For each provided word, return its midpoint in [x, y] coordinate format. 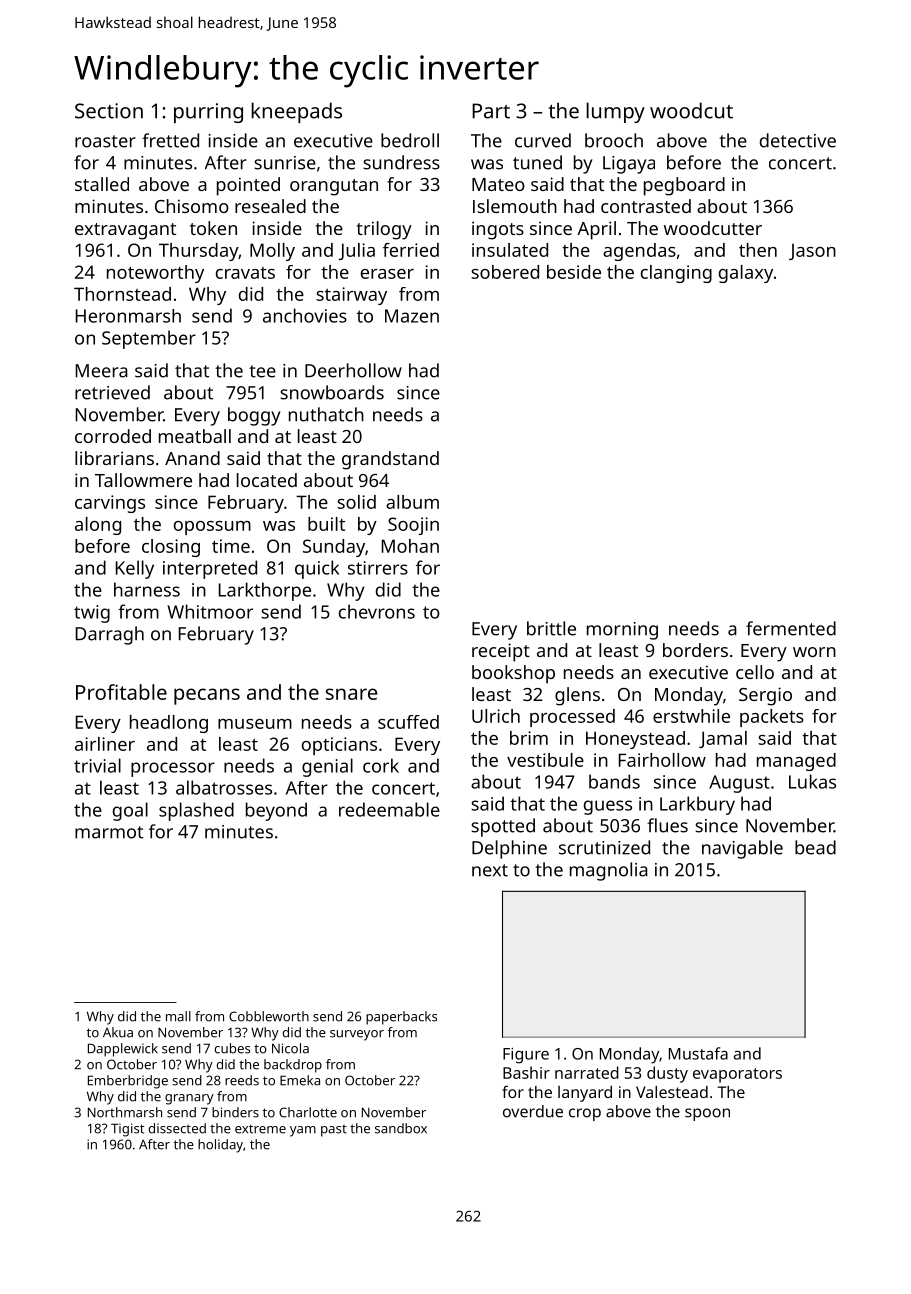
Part [491, 111]
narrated [587, 1072]
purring [208, 113]
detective [798, 140]
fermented [791, 628]
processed [572, 718]
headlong [169, 724]
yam [303, 1131]
